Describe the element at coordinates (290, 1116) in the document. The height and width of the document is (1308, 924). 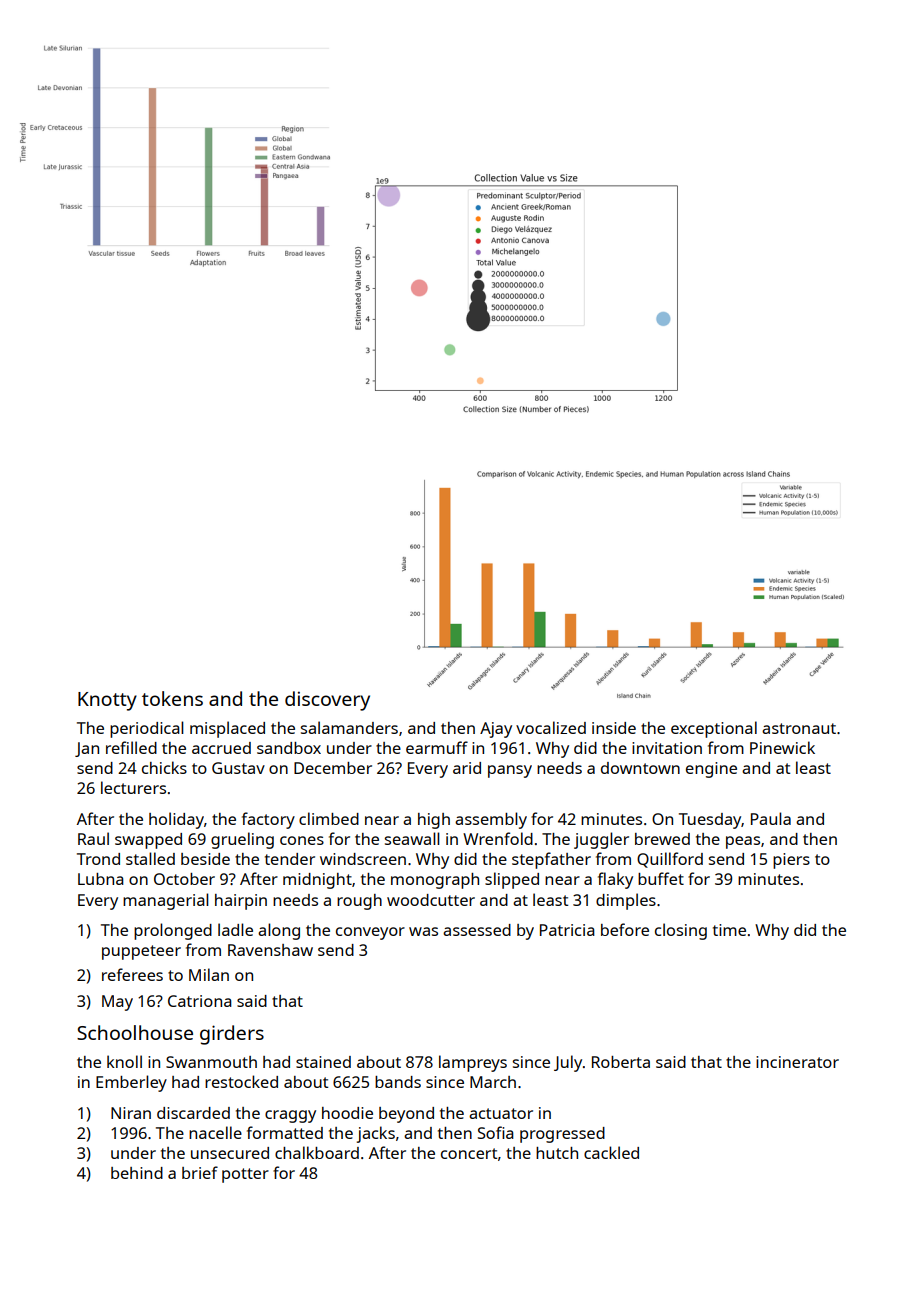
I see `craggy` at that location.
